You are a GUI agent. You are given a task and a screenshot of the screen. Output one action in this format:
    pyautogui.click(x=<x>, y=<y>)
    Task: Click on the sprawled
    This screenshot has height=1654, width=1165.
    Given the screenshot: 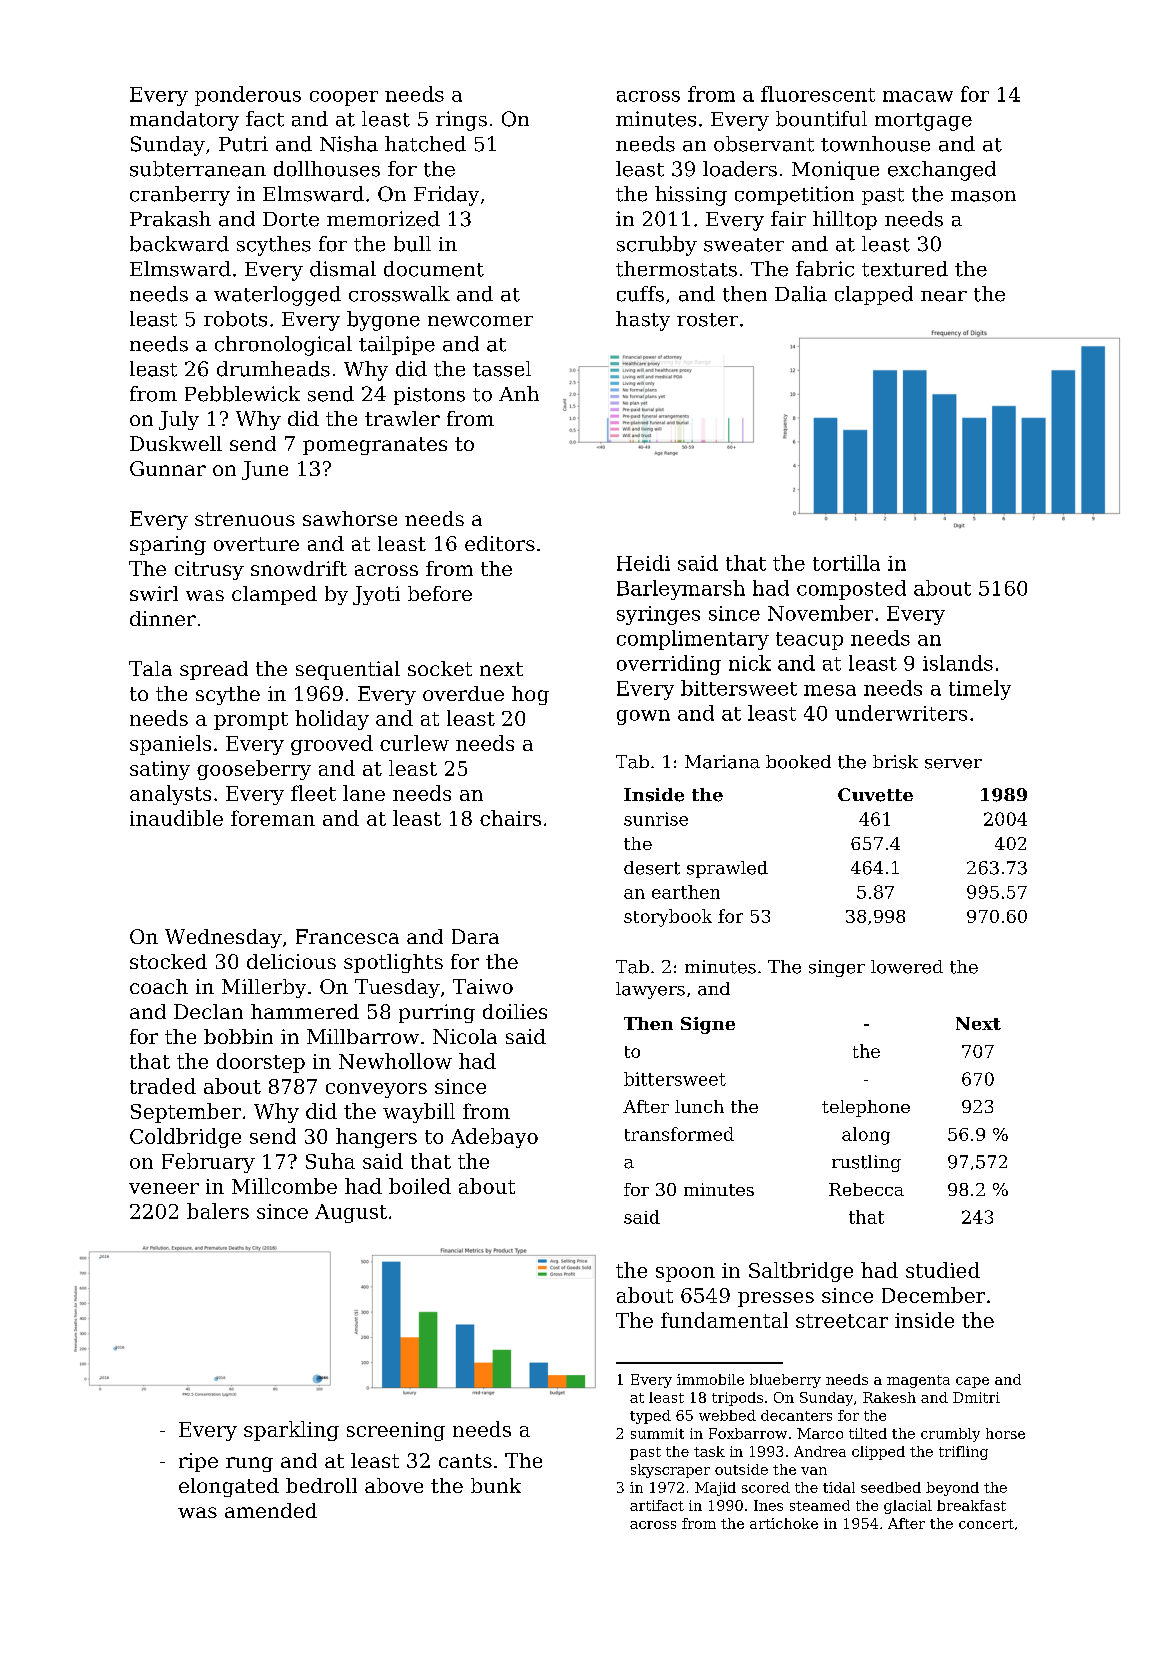 What is the action you would take?
    pyautogui.click(x=727, y=869)
